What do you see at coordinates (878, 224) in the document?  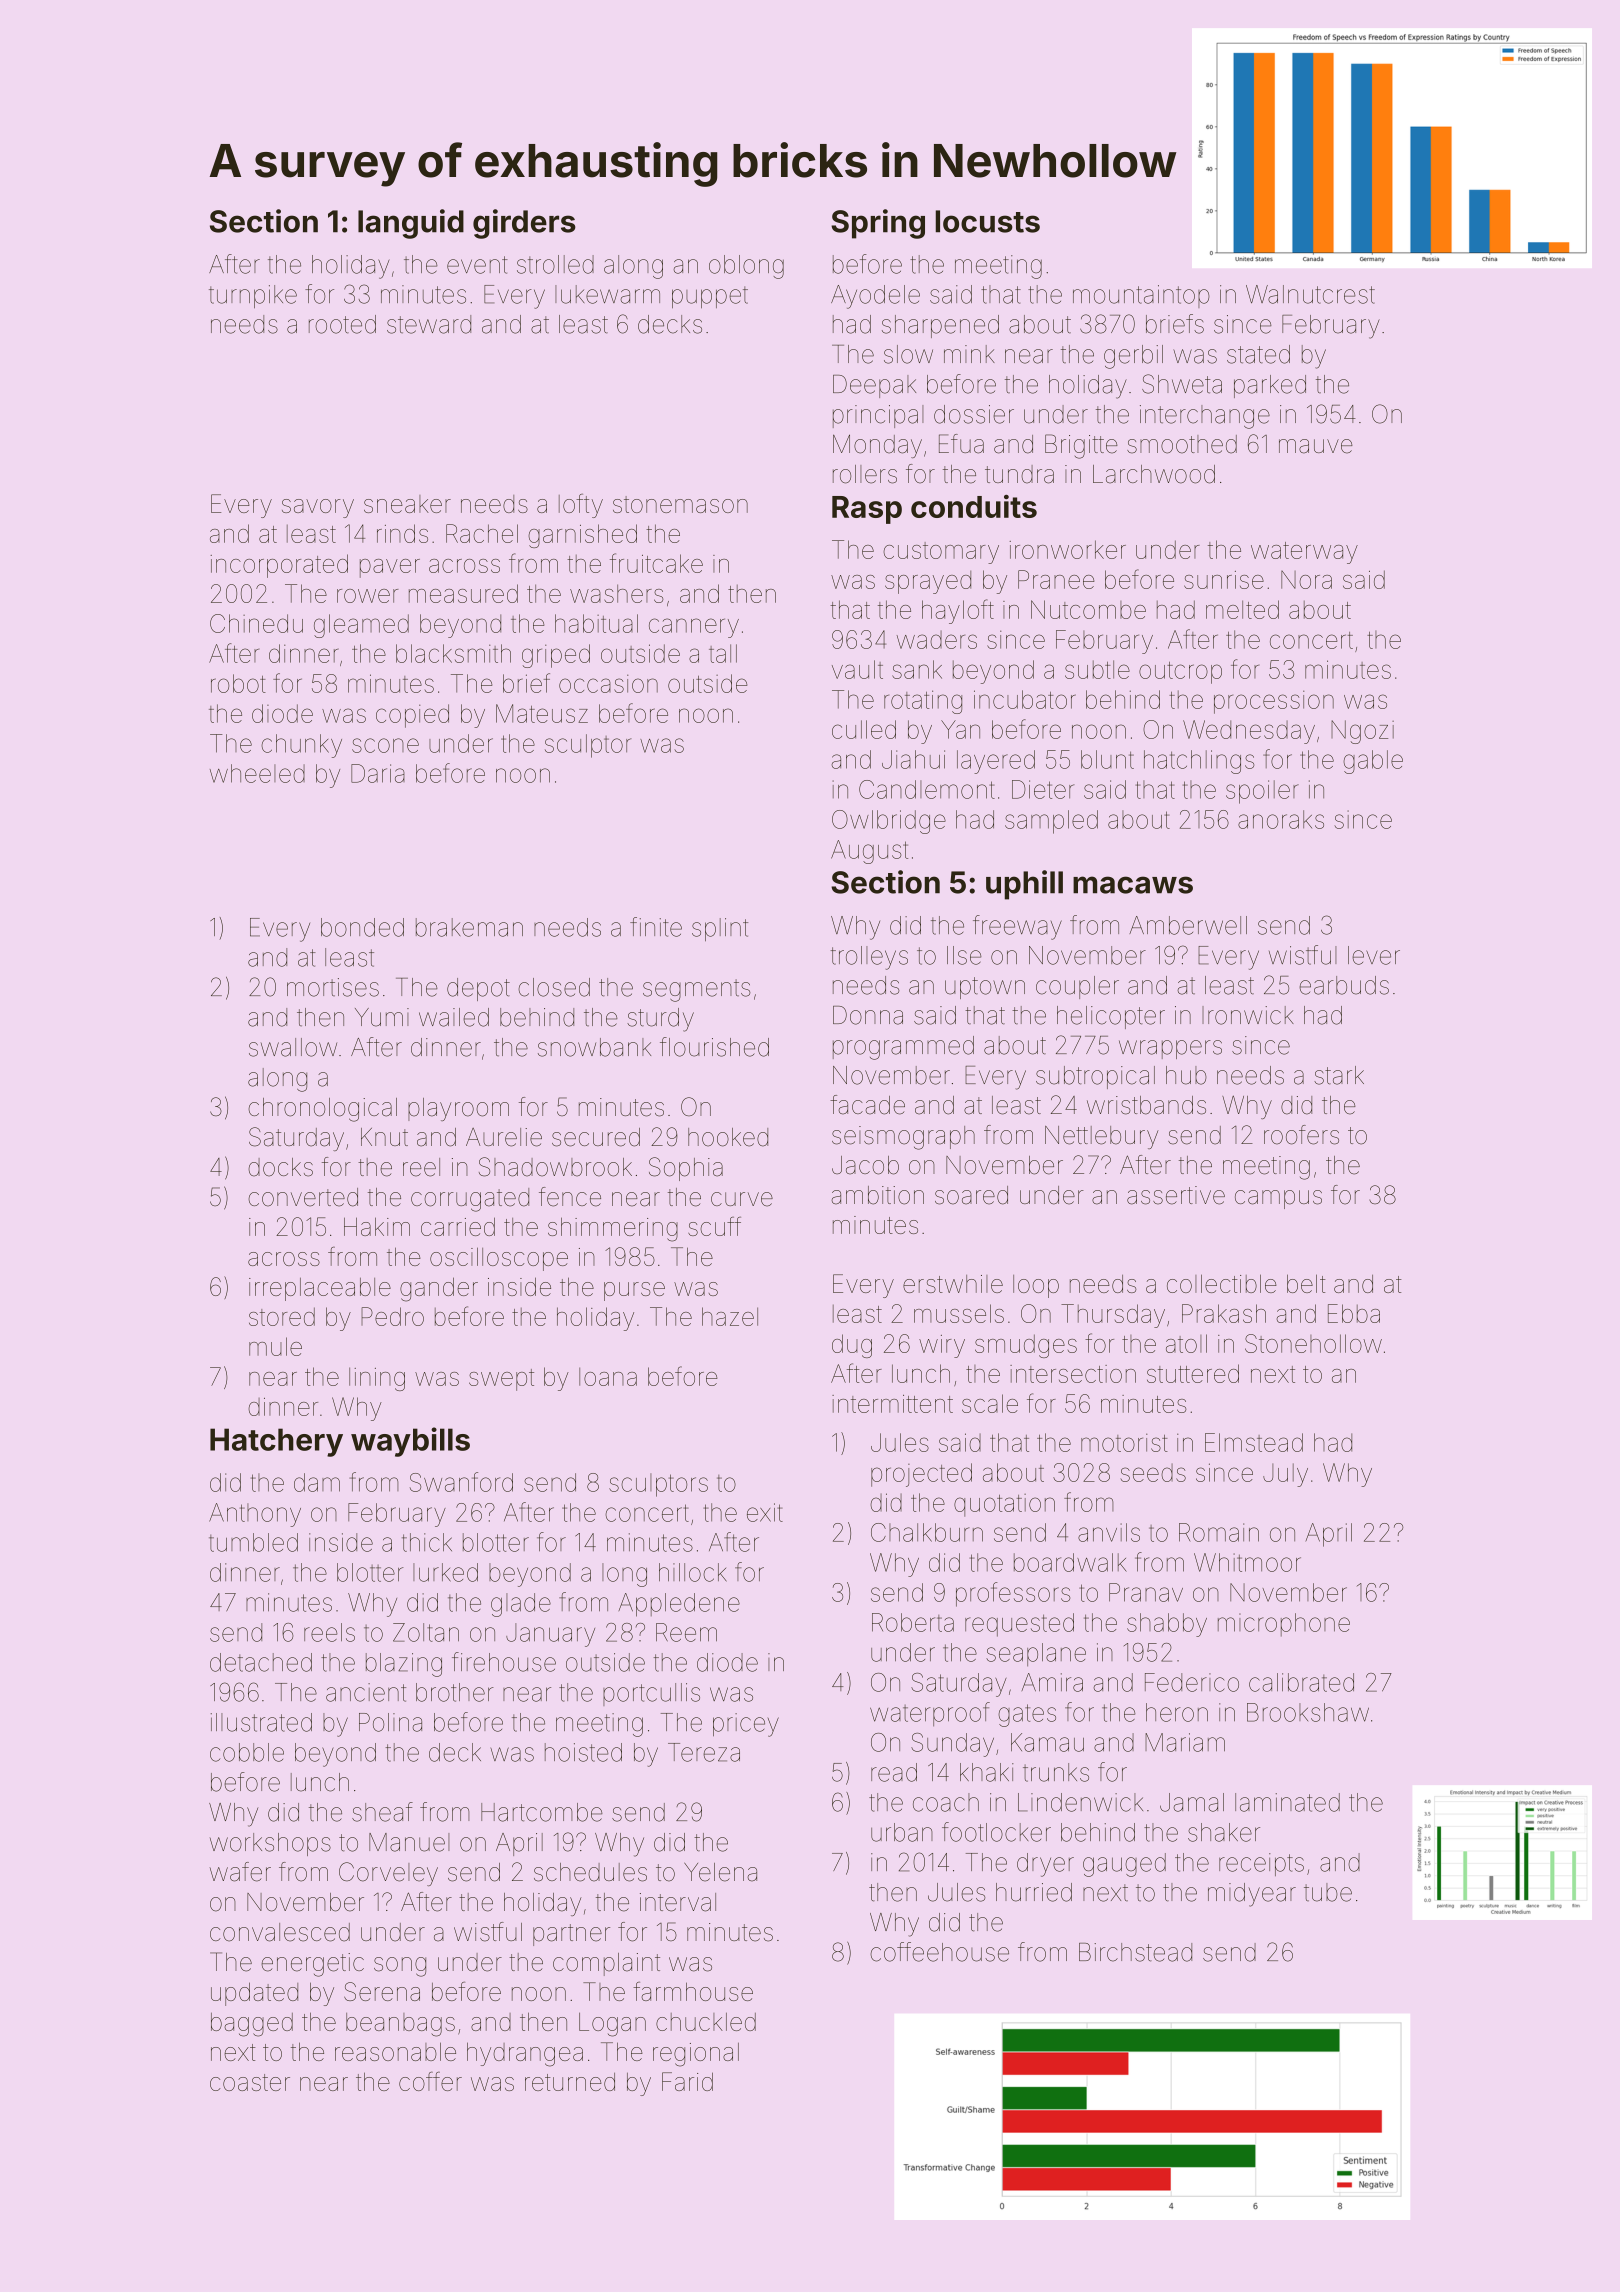 I see `Spring` at bounding box center [878, 224].
